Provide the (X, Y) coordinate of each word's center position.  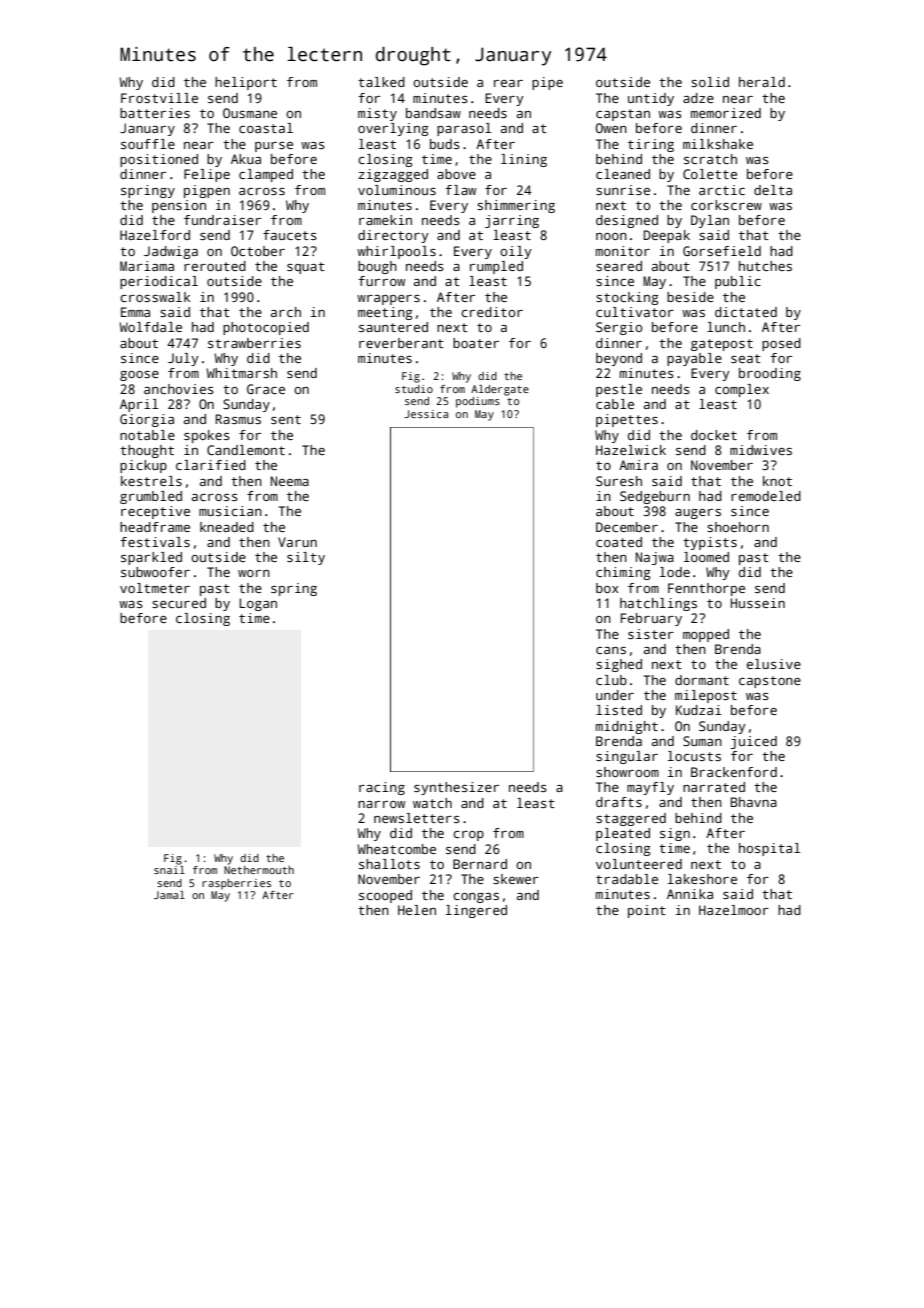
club (611, 680)
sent (286, 419)
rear (508, 83)
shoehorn (738, 527)
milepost (706, 696)
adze (698, 98)
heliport (246, 83)
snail (169, 870)
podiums (478, 402)
